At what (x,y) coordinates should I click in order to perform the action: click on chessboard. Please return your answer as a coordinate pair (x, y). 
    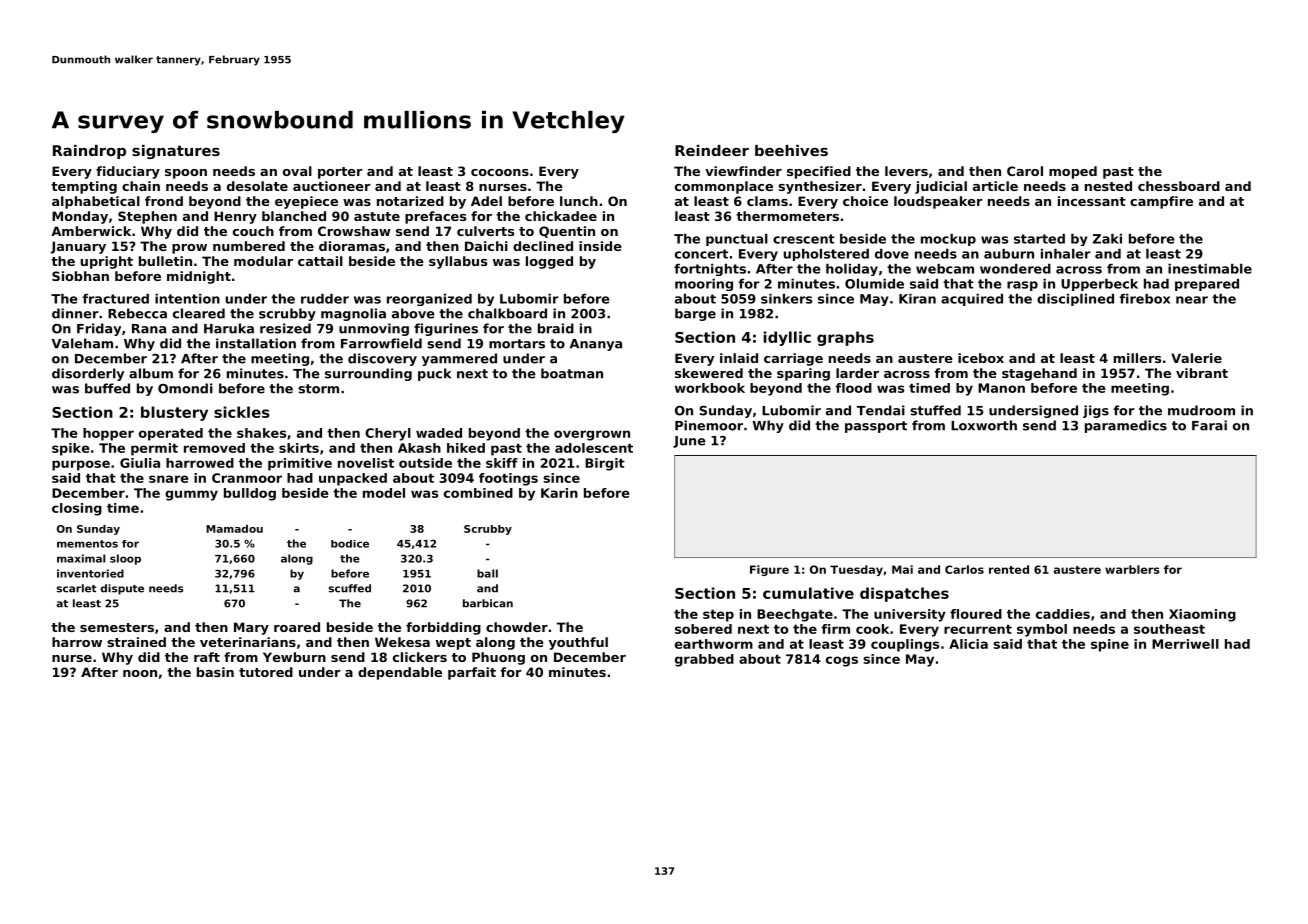
    Looking at the image, I should click on (1179, 186).
